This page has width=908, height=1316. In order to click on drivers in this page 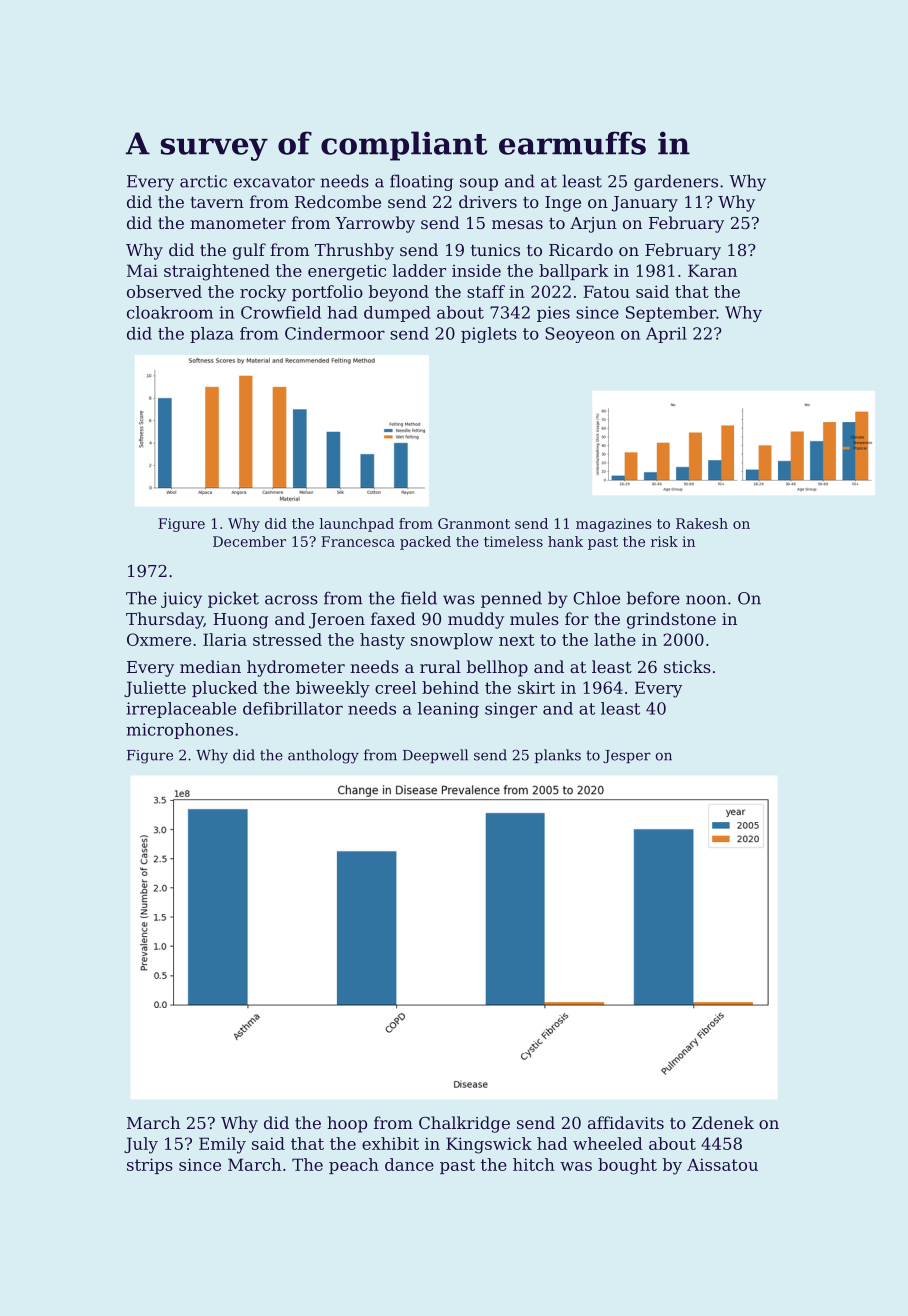, I will do `click(488, 201)`.
